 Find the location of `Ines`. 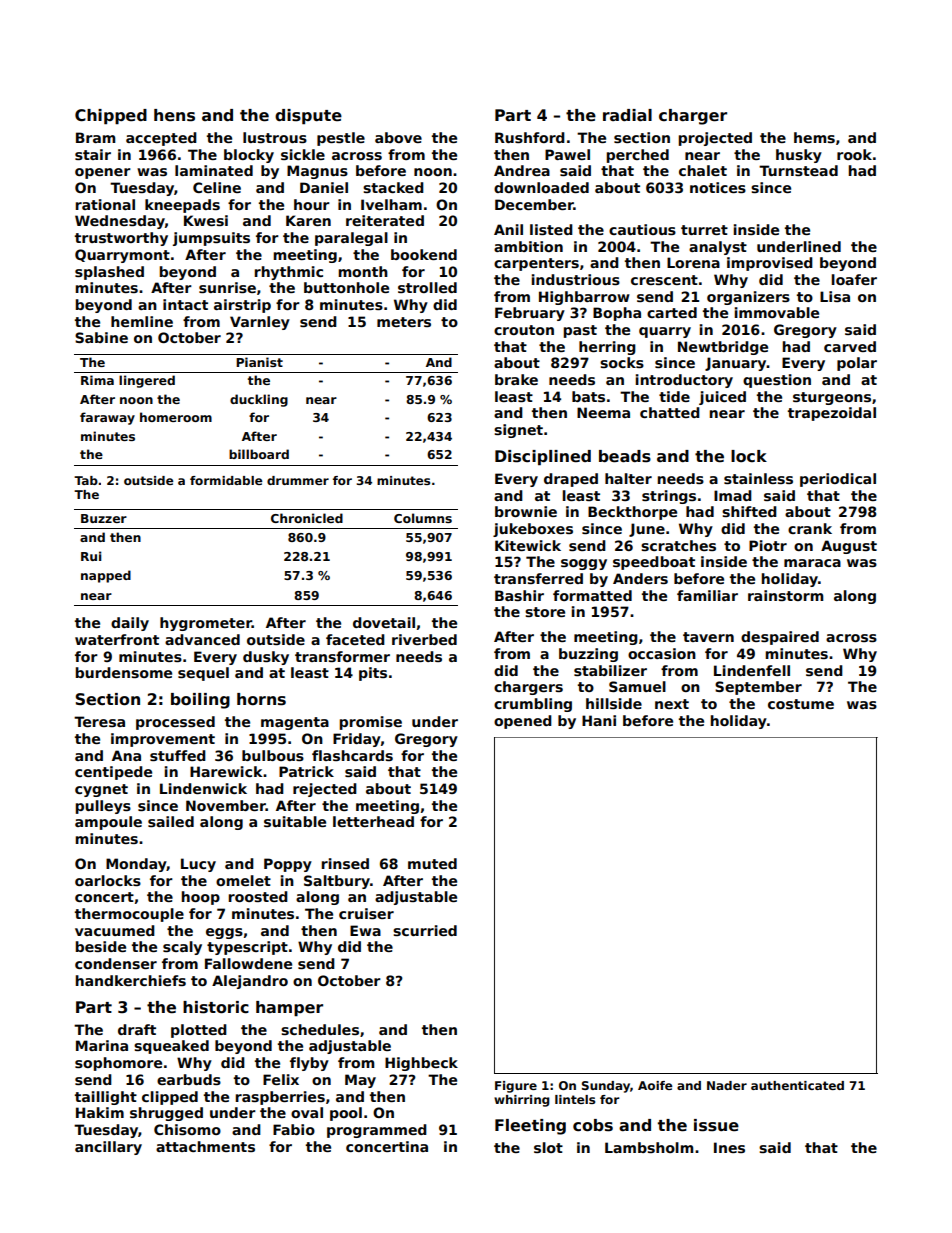

Ines is located at coordinates (729, 1147).
